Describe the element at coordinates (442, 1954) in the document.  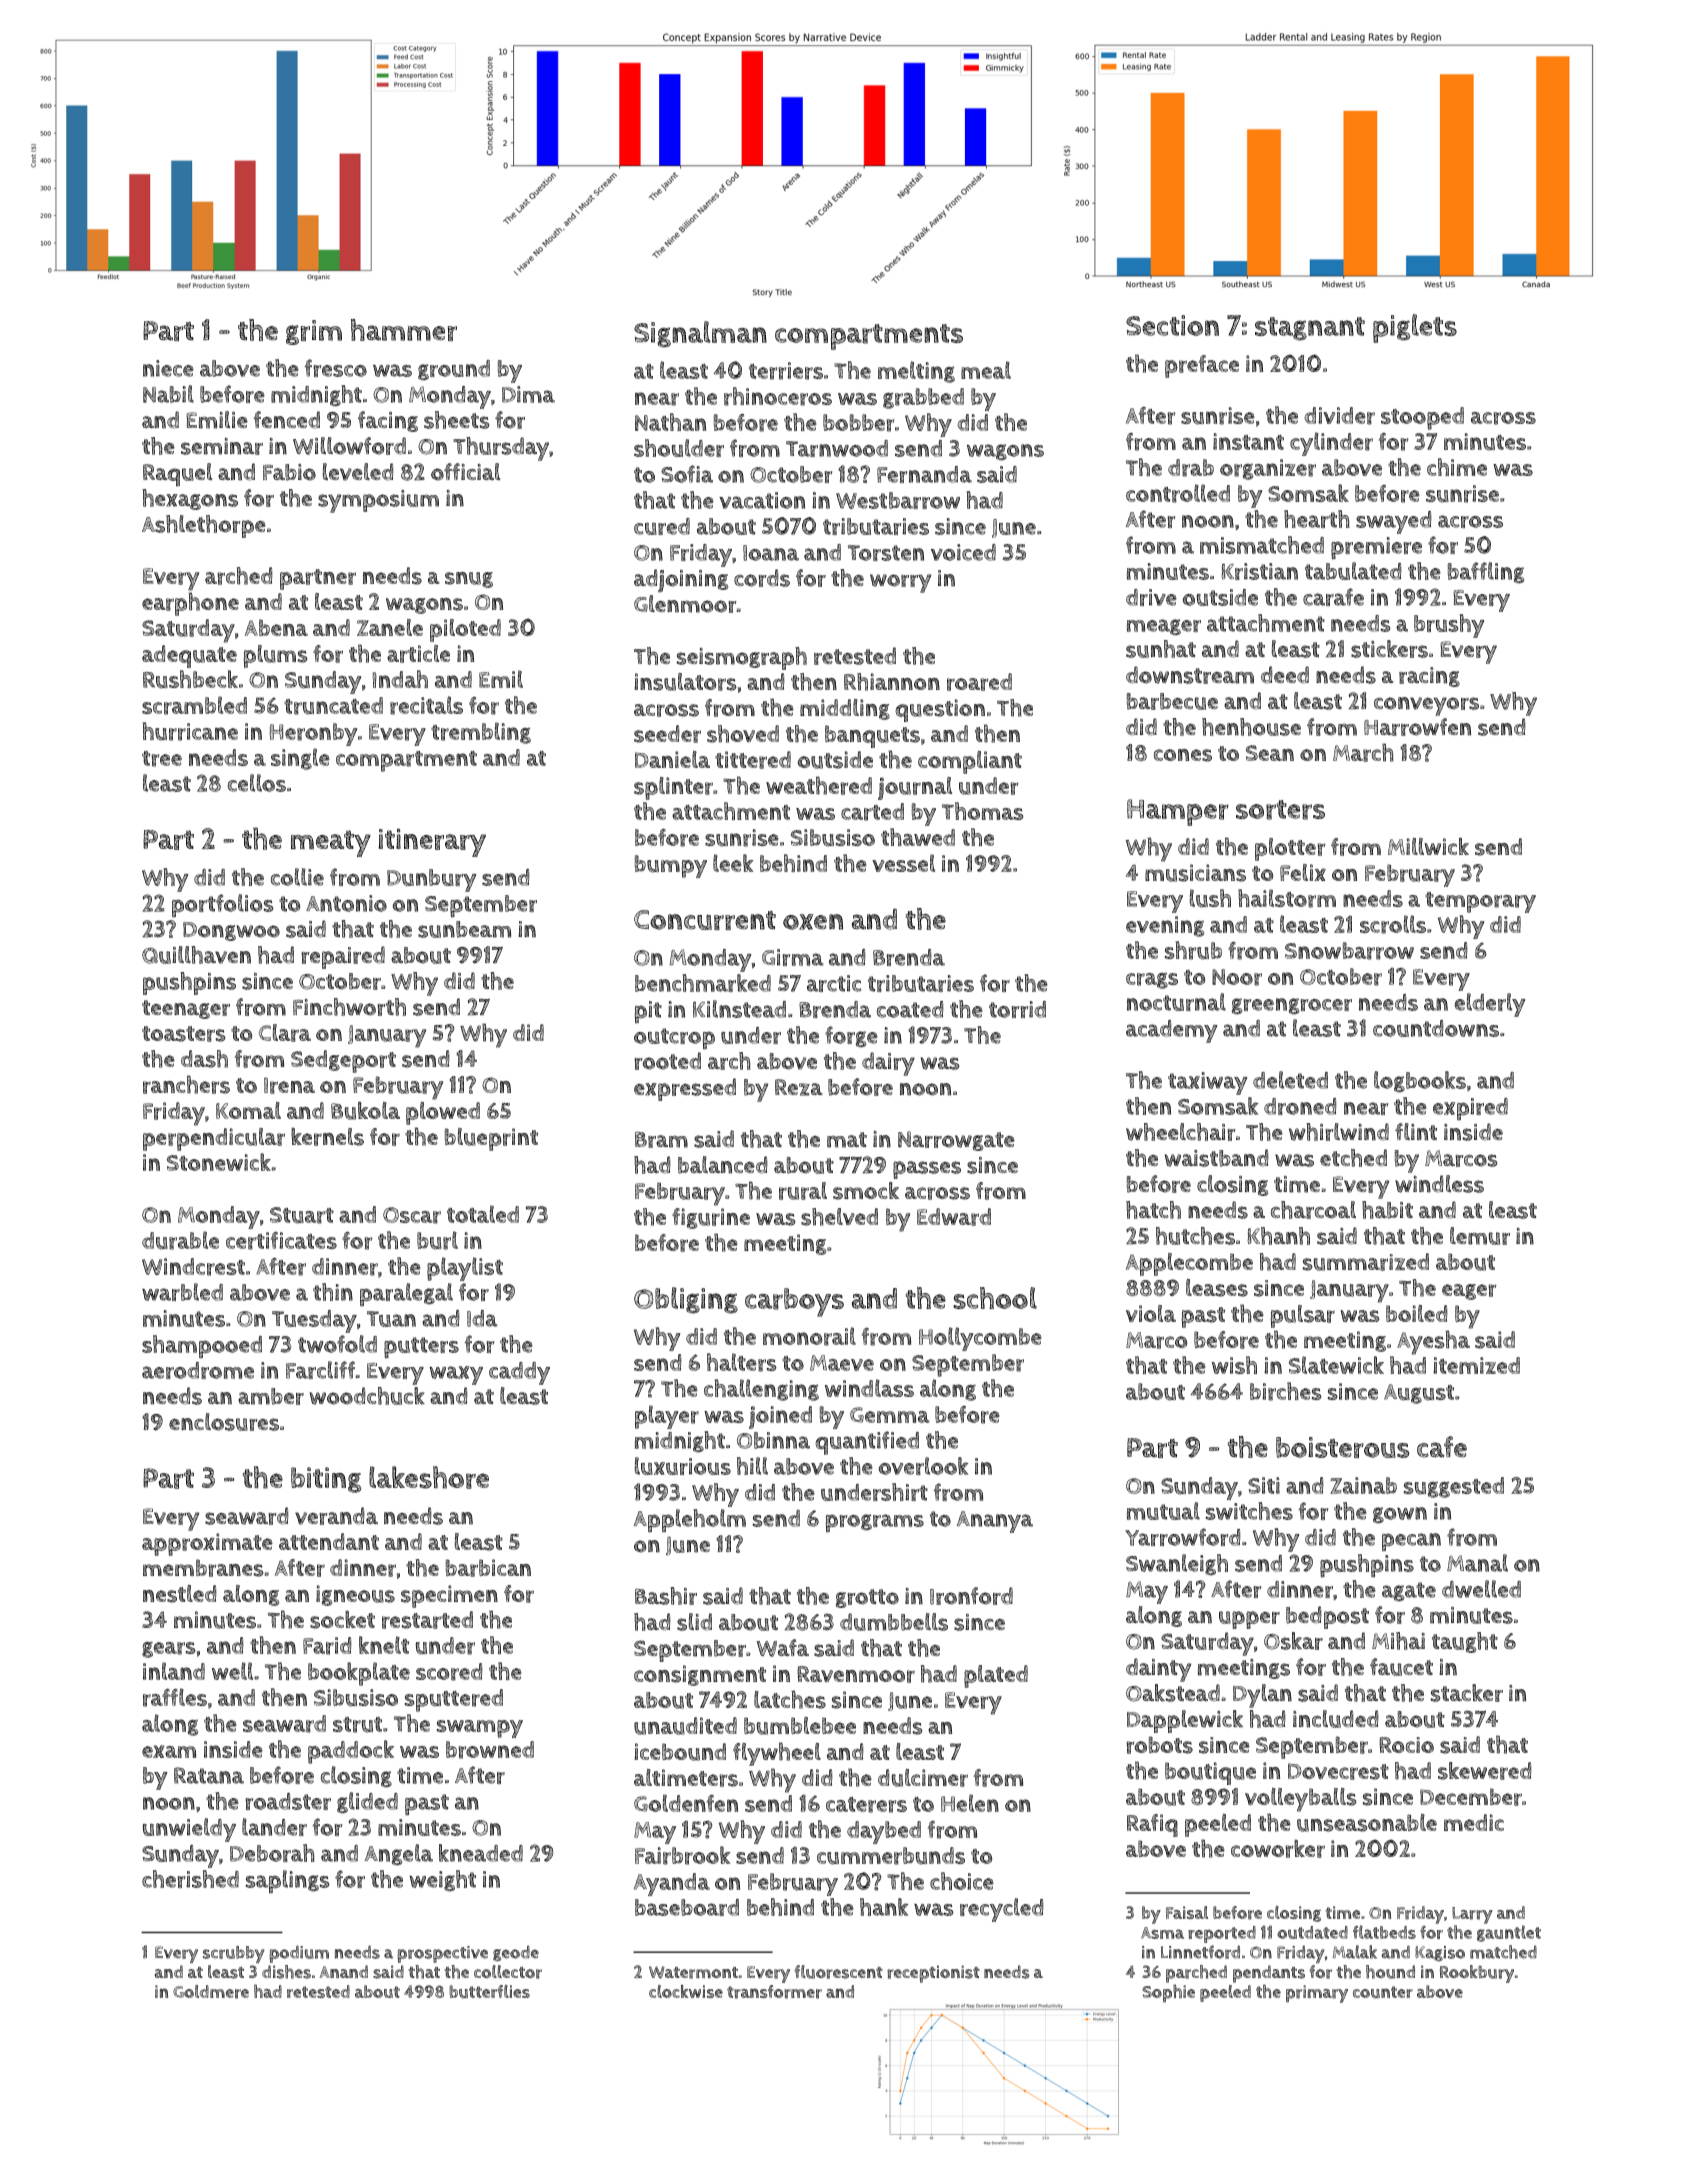
I see `prospective` at that location.
